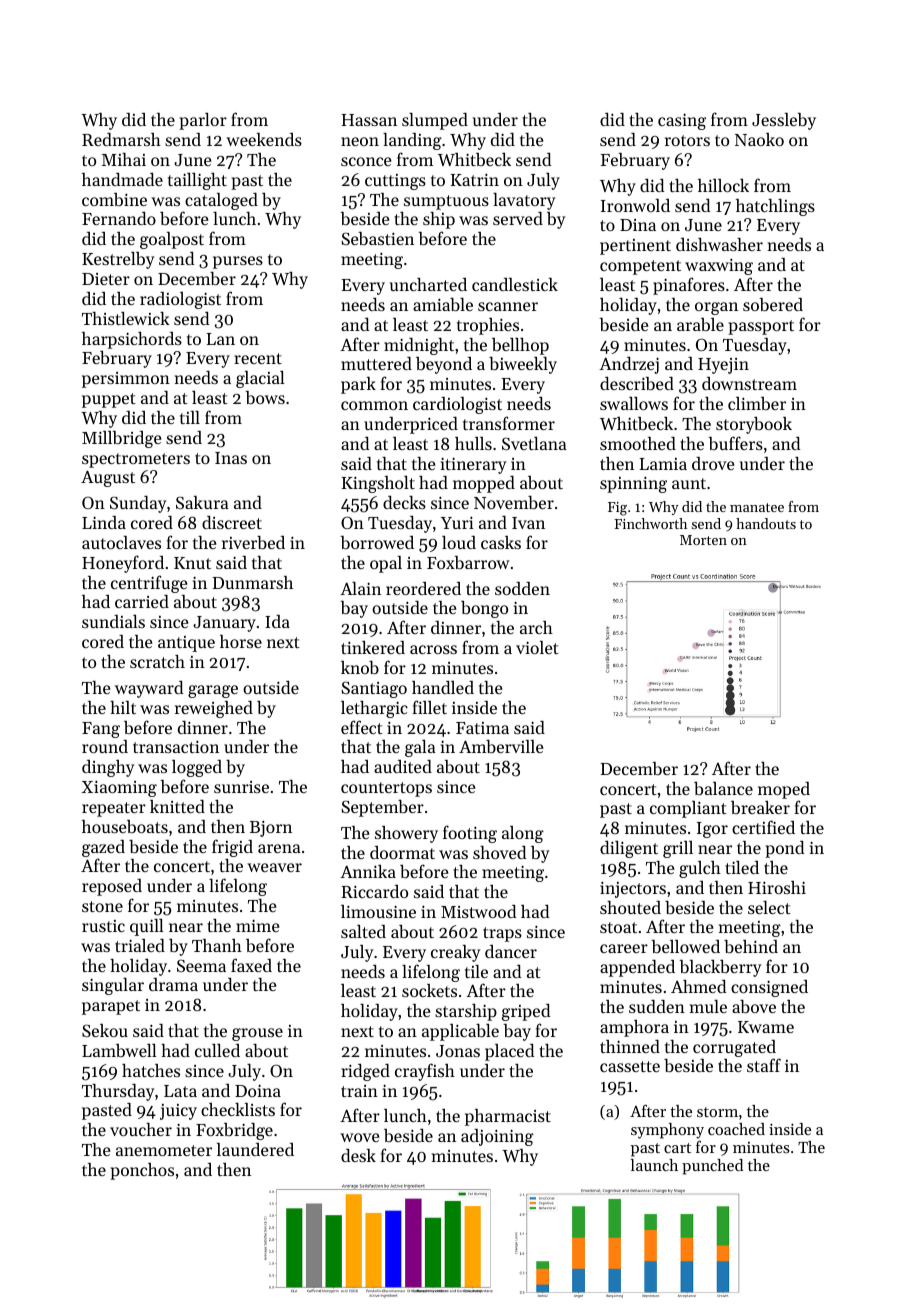 This screenshot has height=1316, width=908. I want to click on symphony, so click(667, 1131).
